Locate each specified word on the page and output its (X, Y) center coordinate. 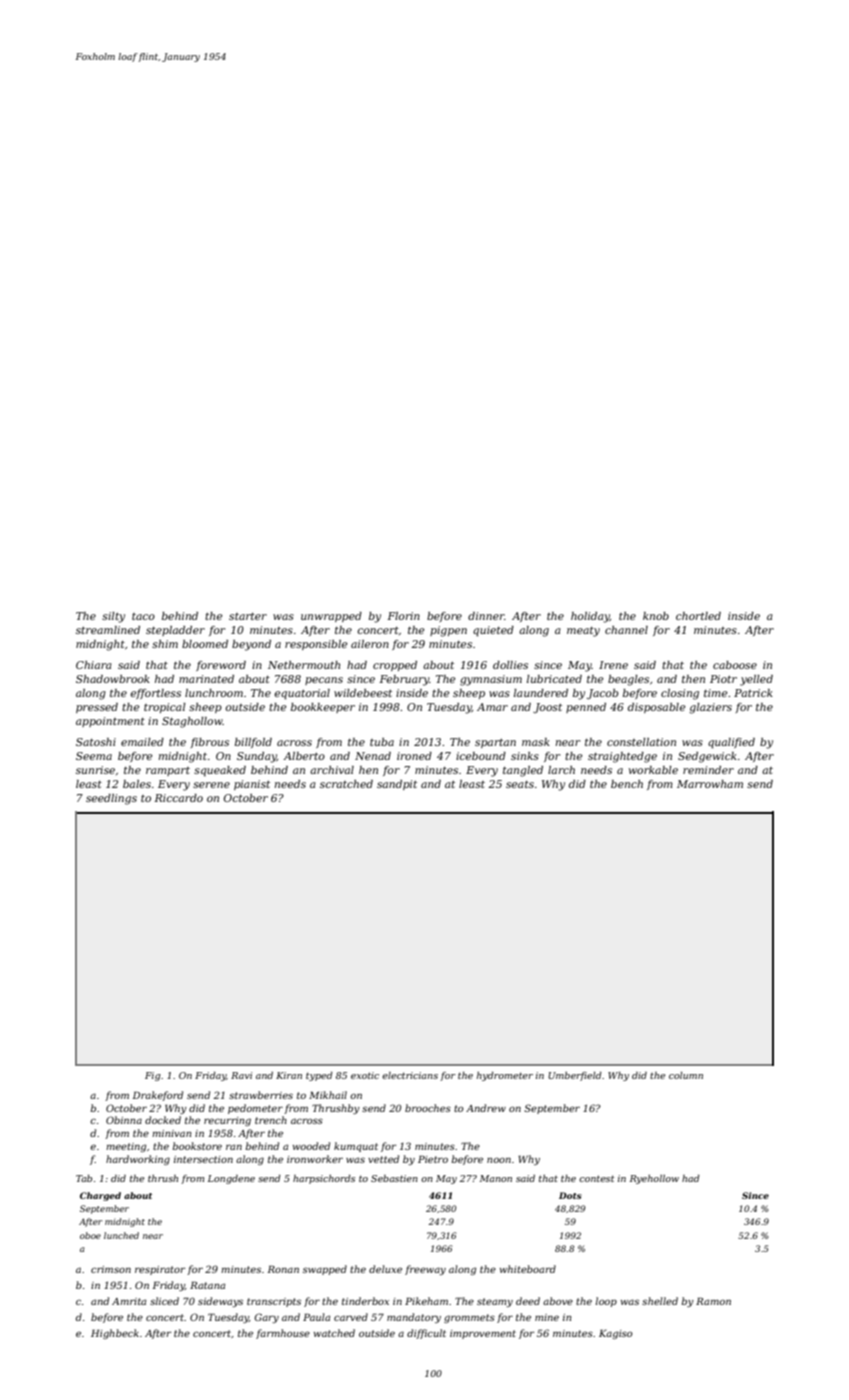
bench (627, 784)
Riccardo (178, 798)
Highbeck (115, 1334)
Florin (403, 616)
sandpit (397, 785)
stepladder (175, 631)
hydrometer (505, 1076)
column (686, 1075)
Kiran (289, 1075)
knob (656, 616)
